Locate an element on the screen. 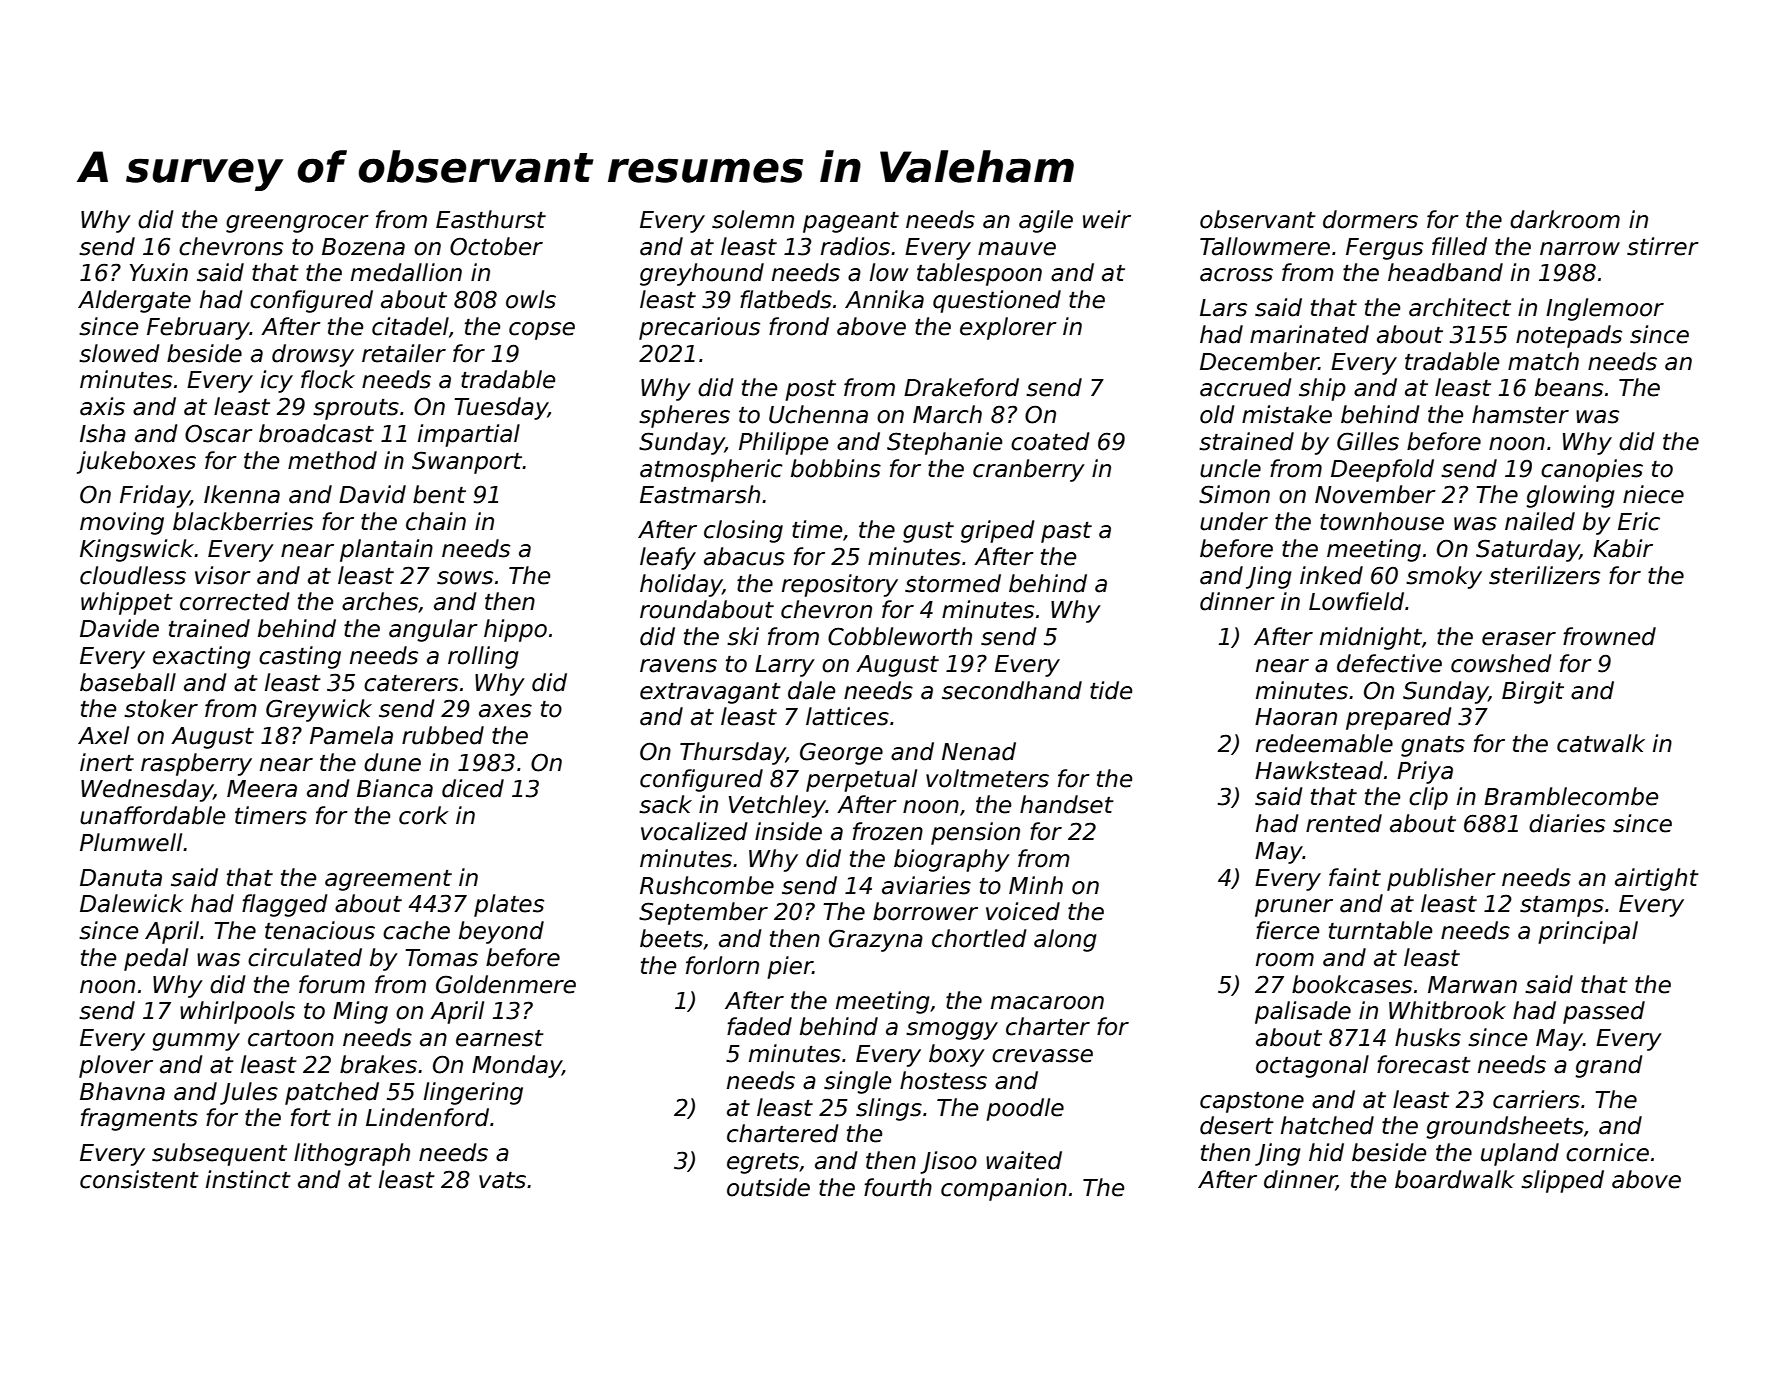 The image size is (1780, 1376). slowed is located at coordinates (119, 353).
